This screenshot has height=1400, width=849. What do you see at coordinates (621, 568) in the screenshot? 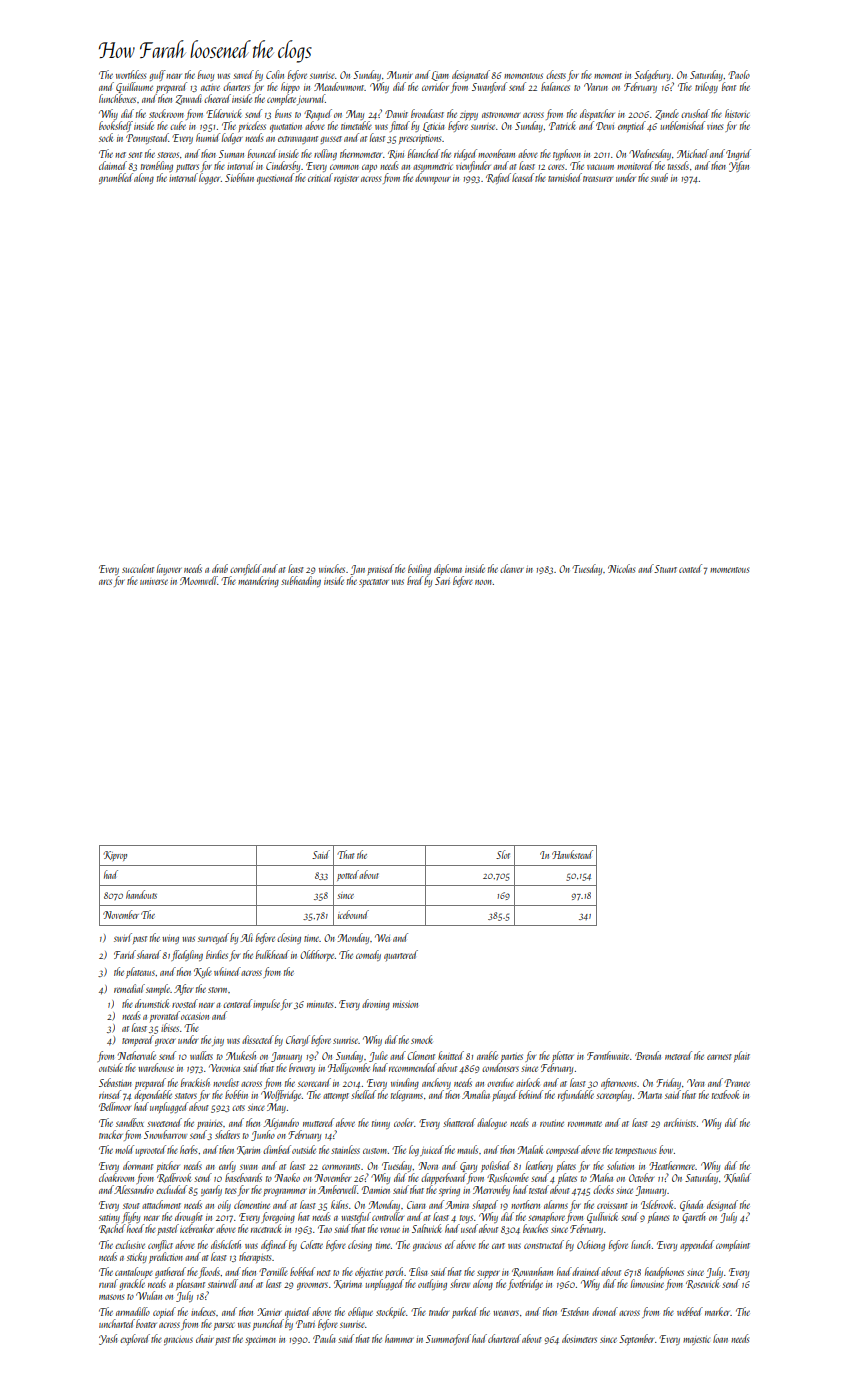
I see `Nicolas` at bounding box center [621, 568].
